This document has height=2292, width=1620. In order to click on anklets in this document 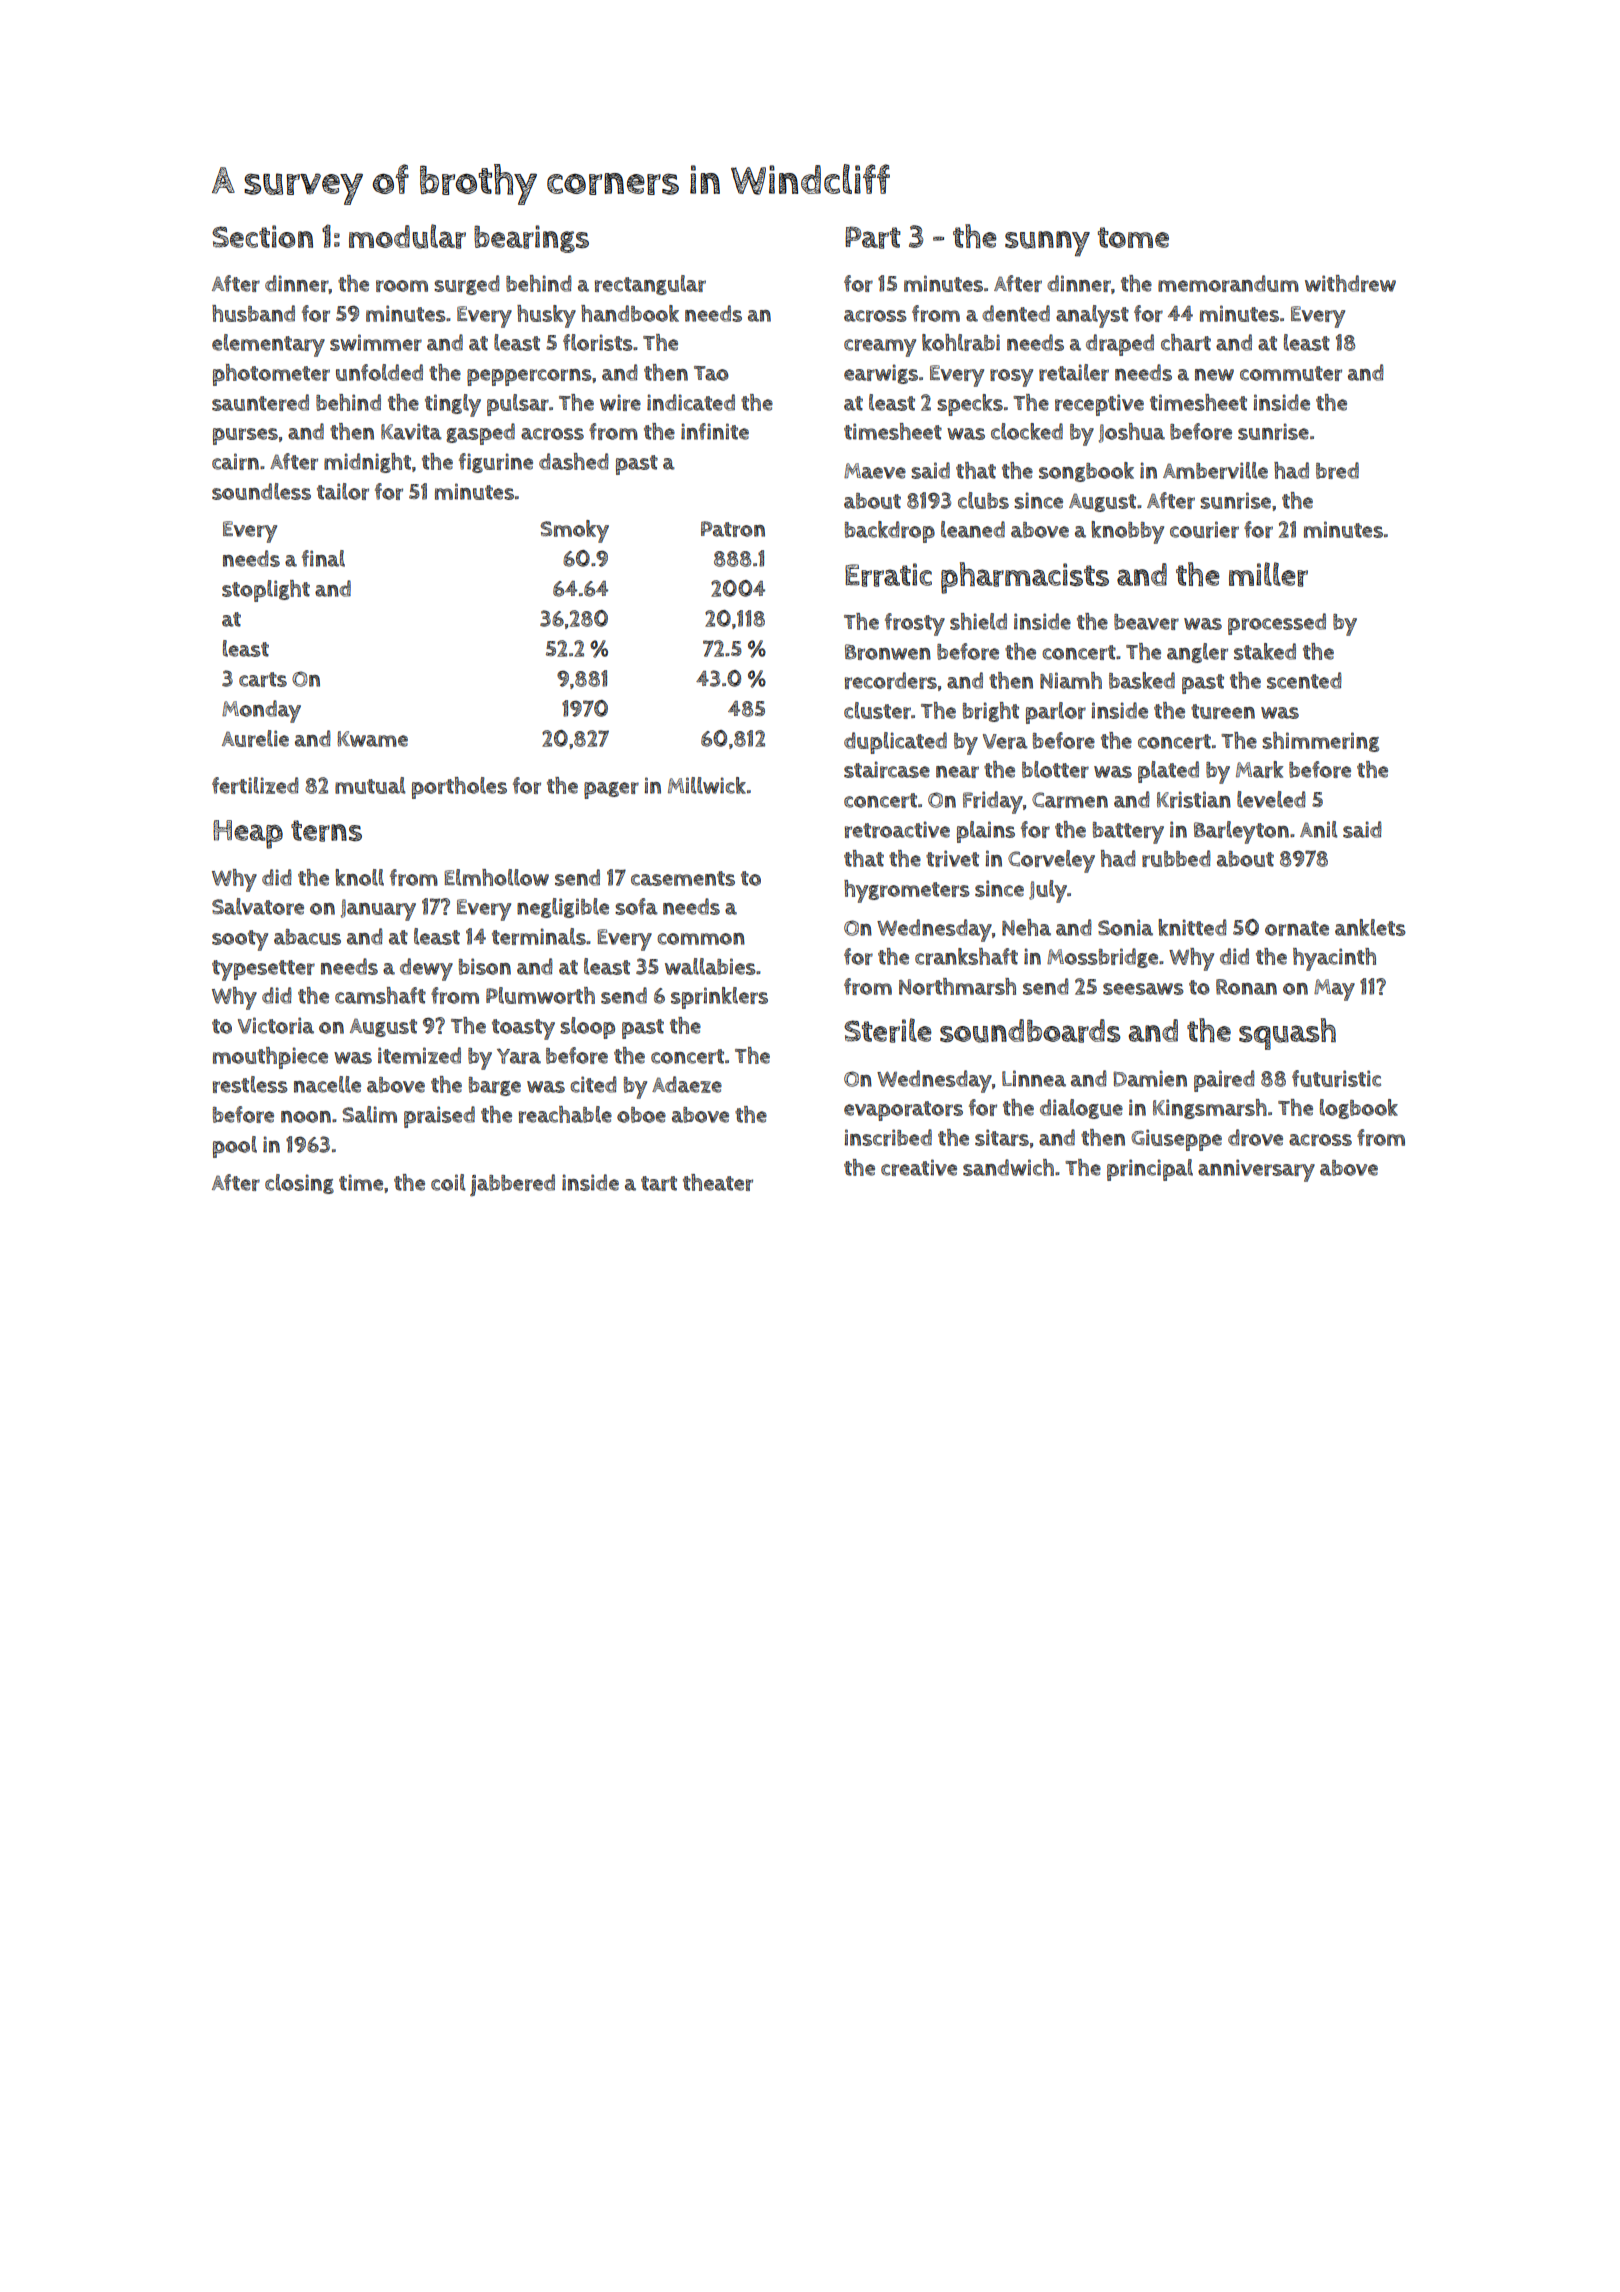, I will do `click(1370, 927)`.
